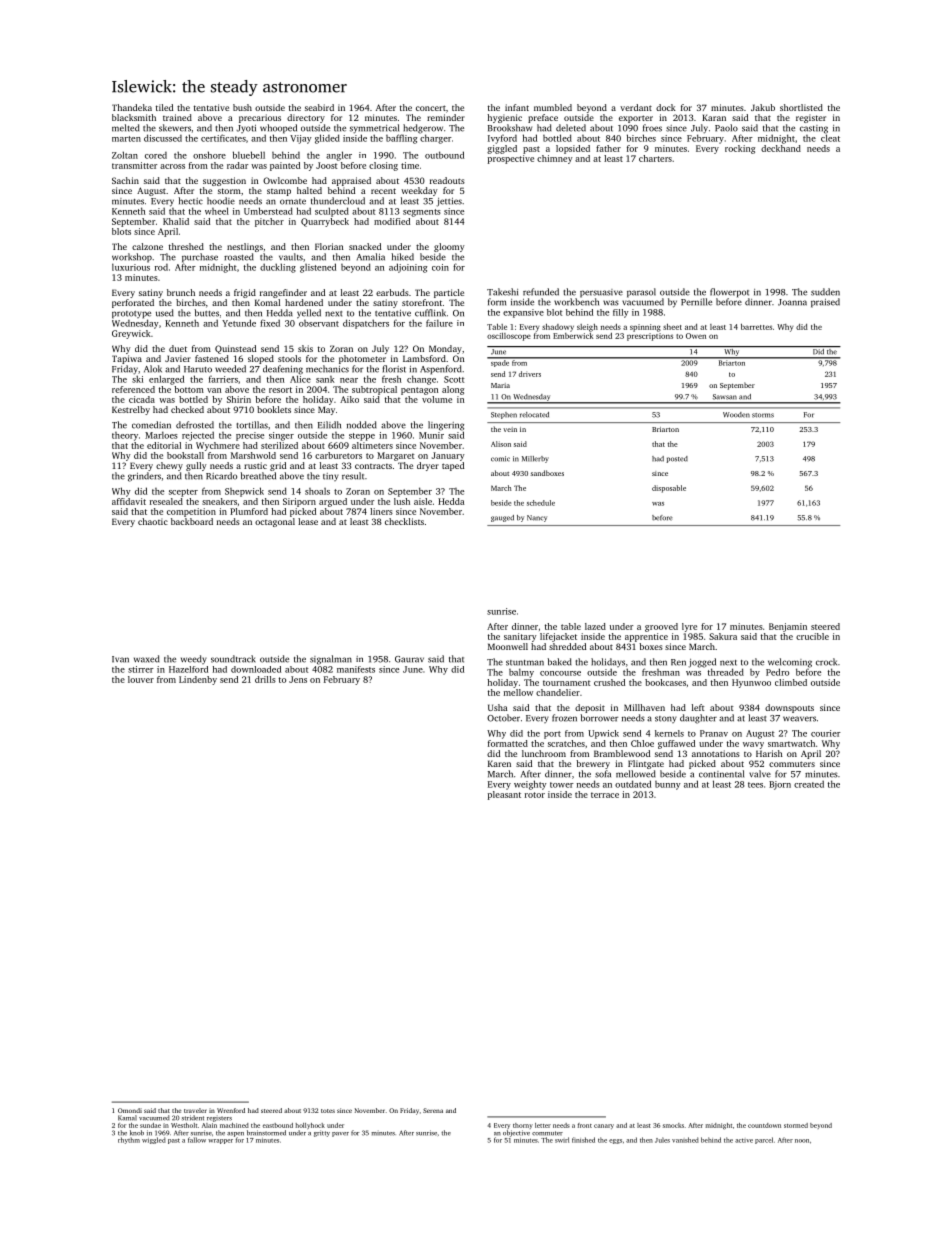 The width and height of the image is (952, 1233). I want to click on Wrenford, so click(231, 1110).
